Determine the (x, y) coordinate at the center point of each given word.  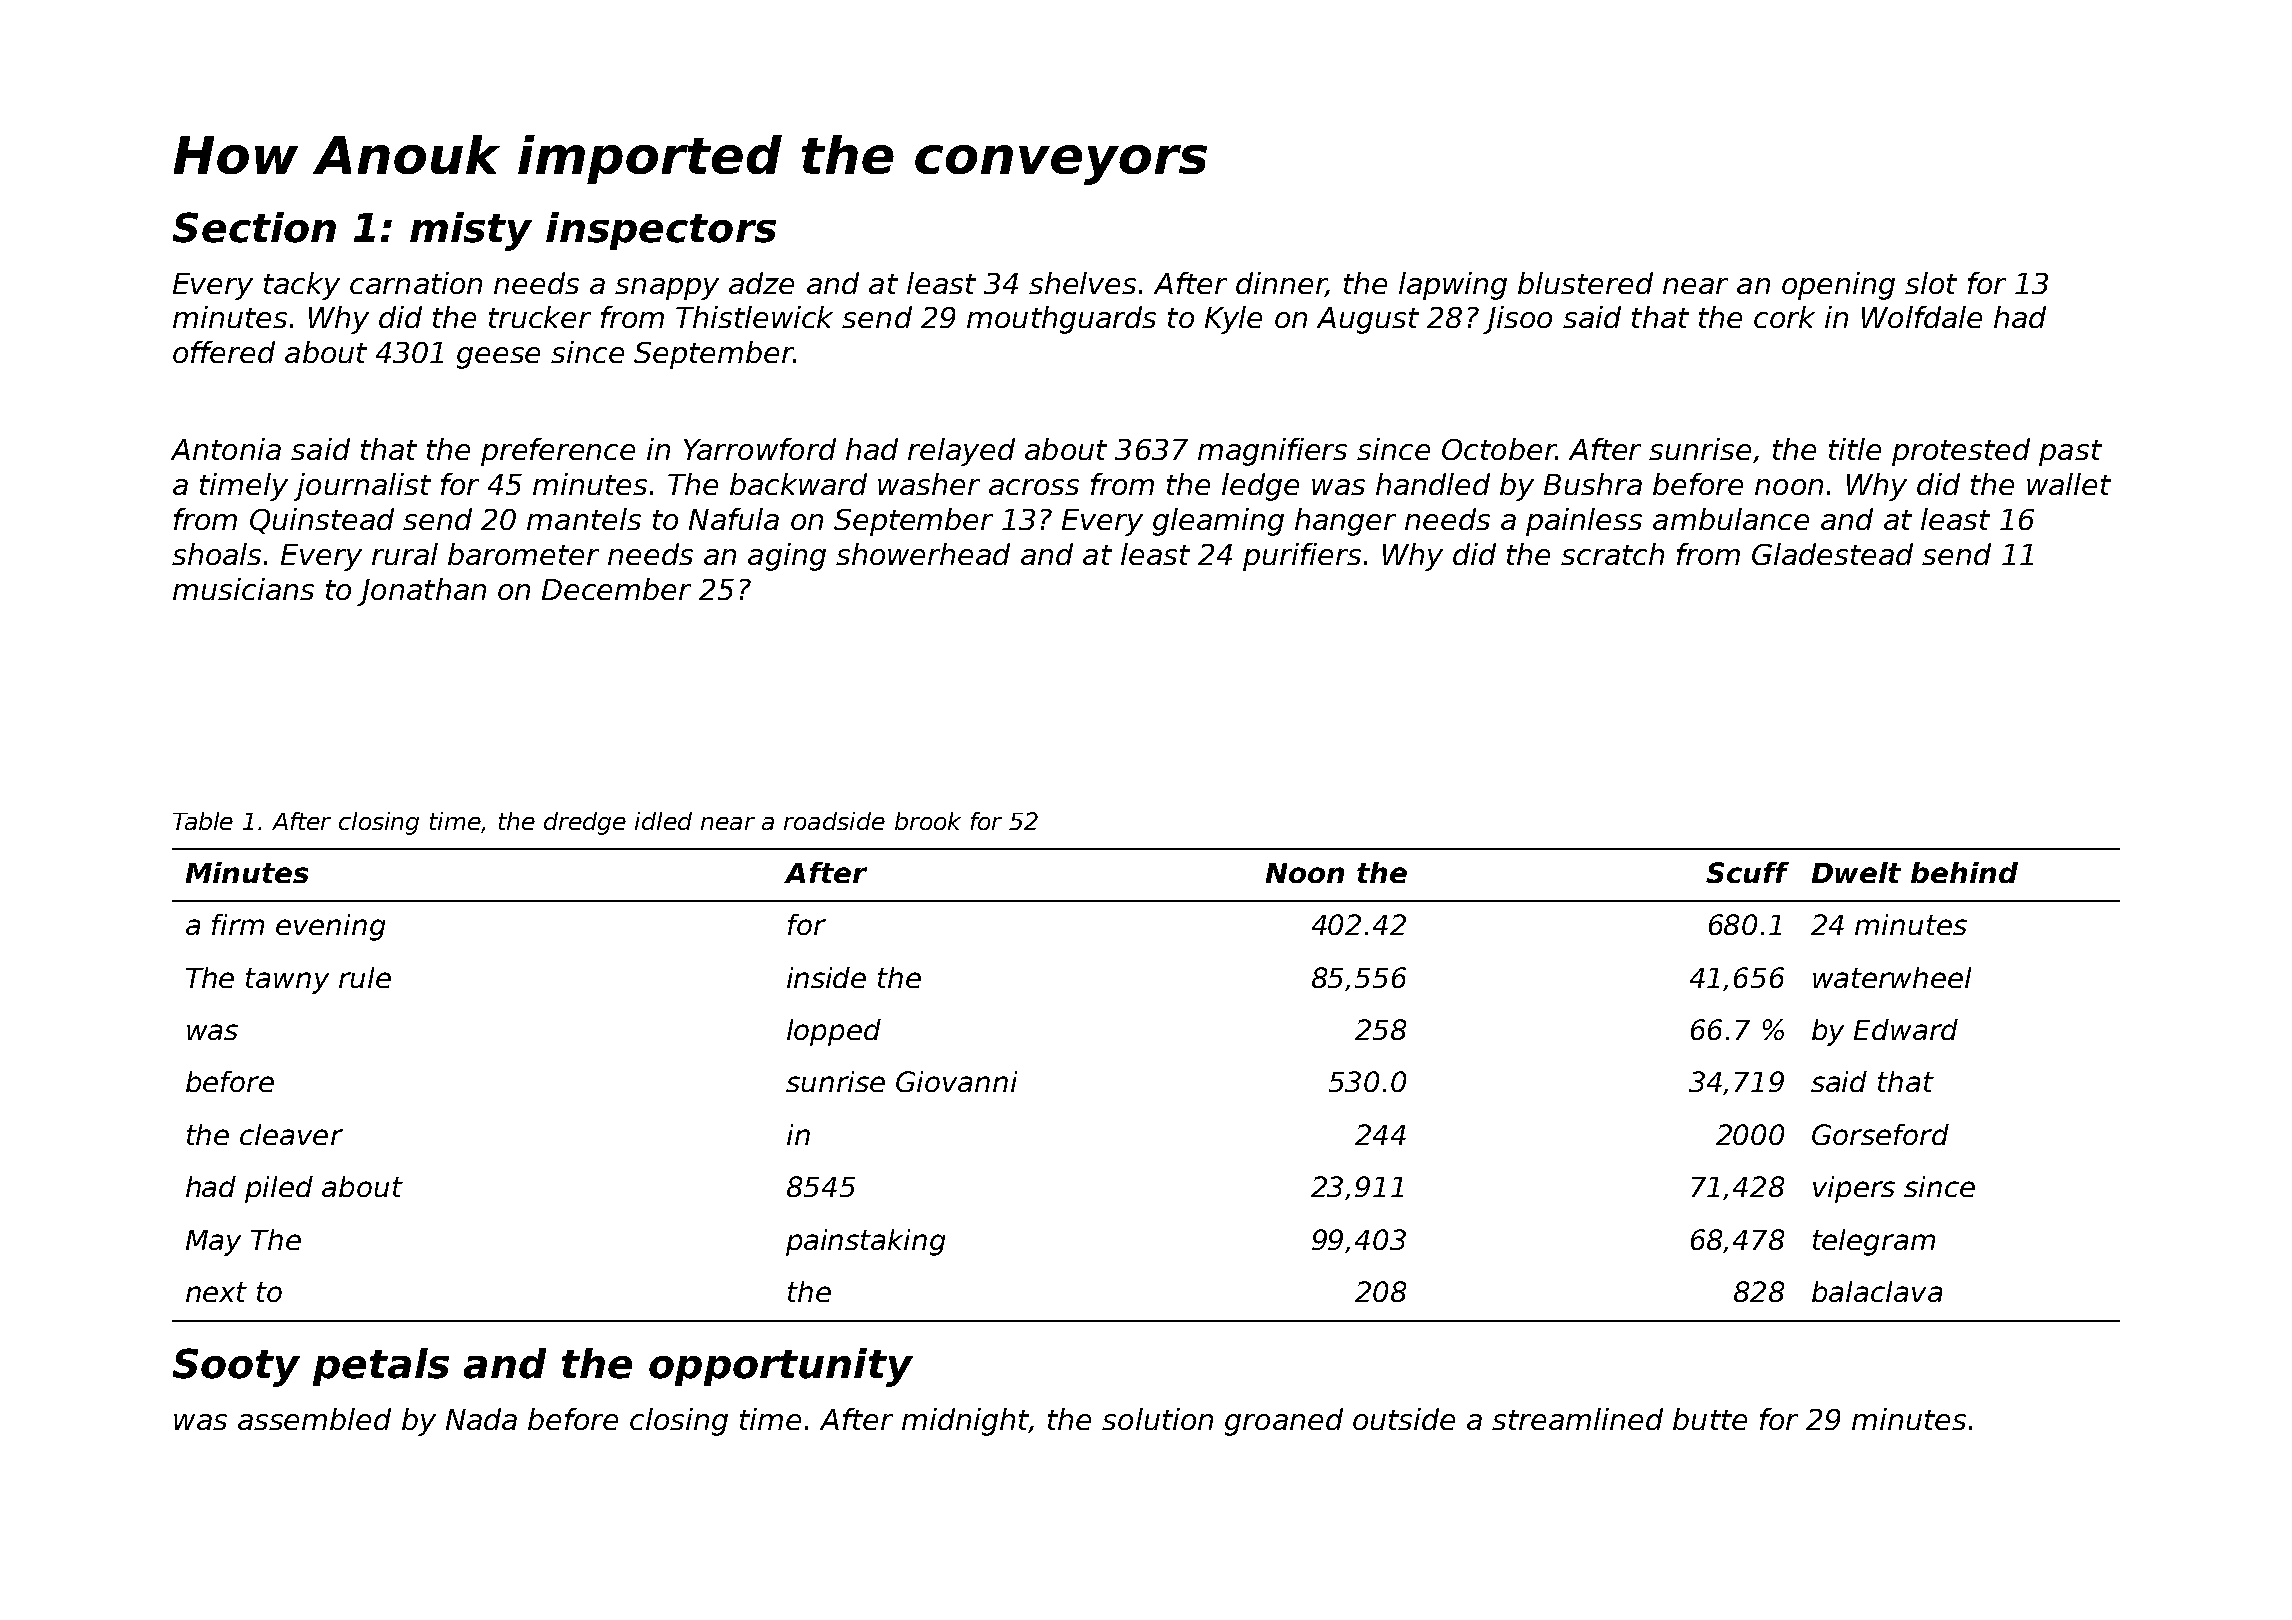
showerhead (923, 554)
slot (1931, 283)
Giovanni (956, 1081)
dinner (1281, 284)
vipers (1854, 1189)
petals (381, 1367)
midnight (965, 1422)
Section (254, 227)
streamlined (1577, 1419)
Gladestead (1832, 554)
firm (238, 924)
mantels (584, 519)
